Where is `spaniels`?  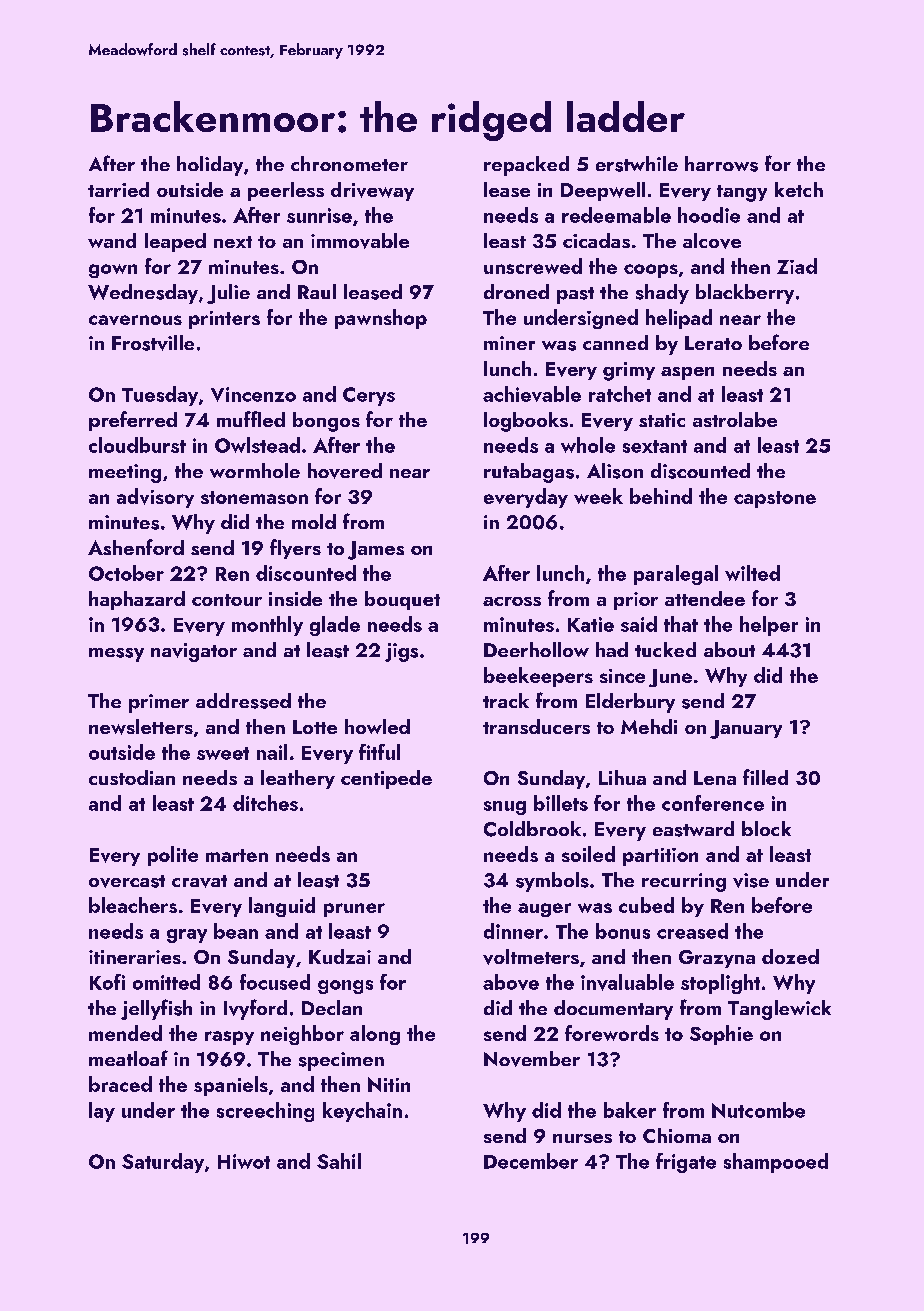 spaniels is located at coordinates (231, 1086).
